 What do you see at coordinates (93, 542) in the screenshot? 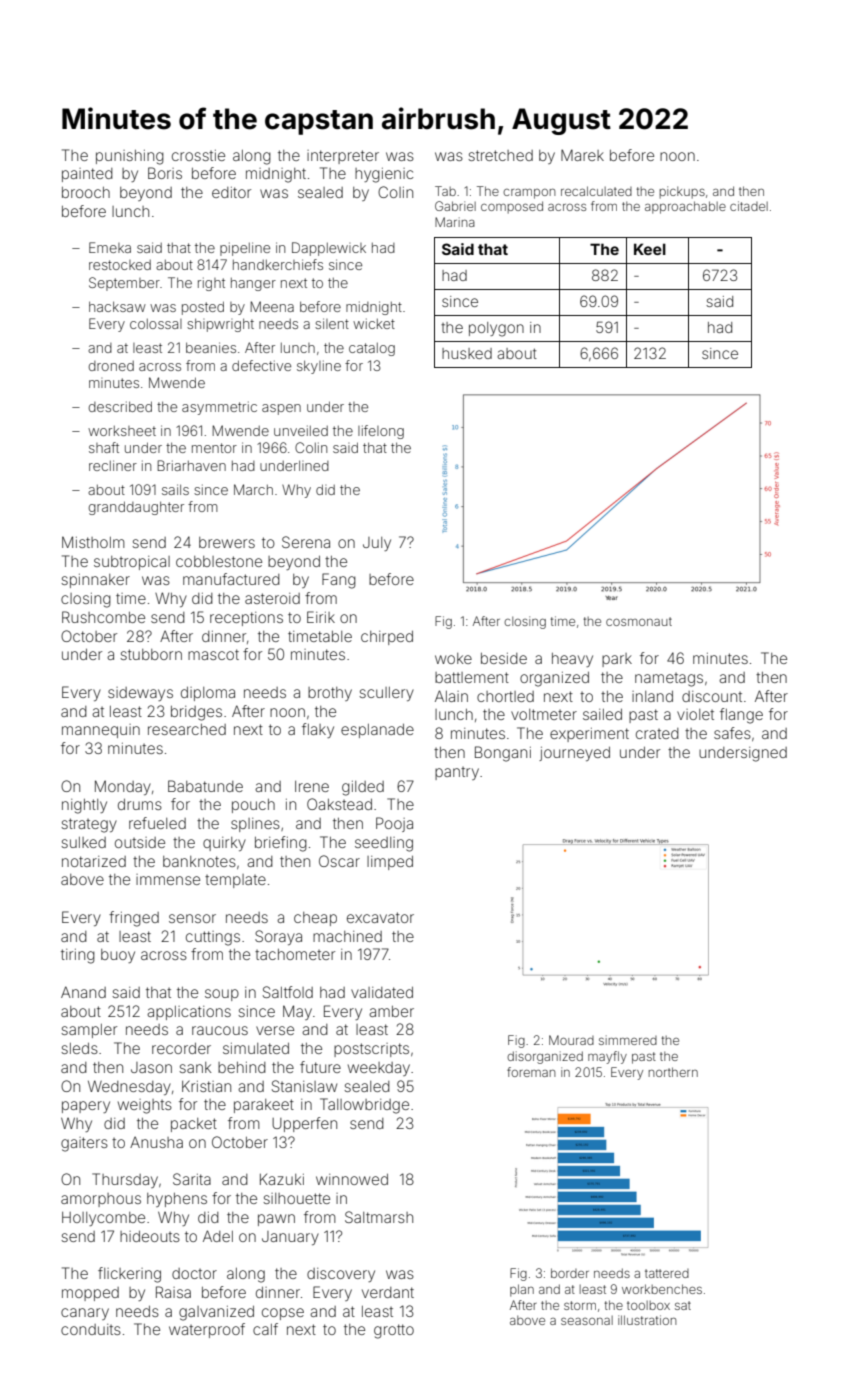
I see `Mistholm` at bounding box center [93, 542].
